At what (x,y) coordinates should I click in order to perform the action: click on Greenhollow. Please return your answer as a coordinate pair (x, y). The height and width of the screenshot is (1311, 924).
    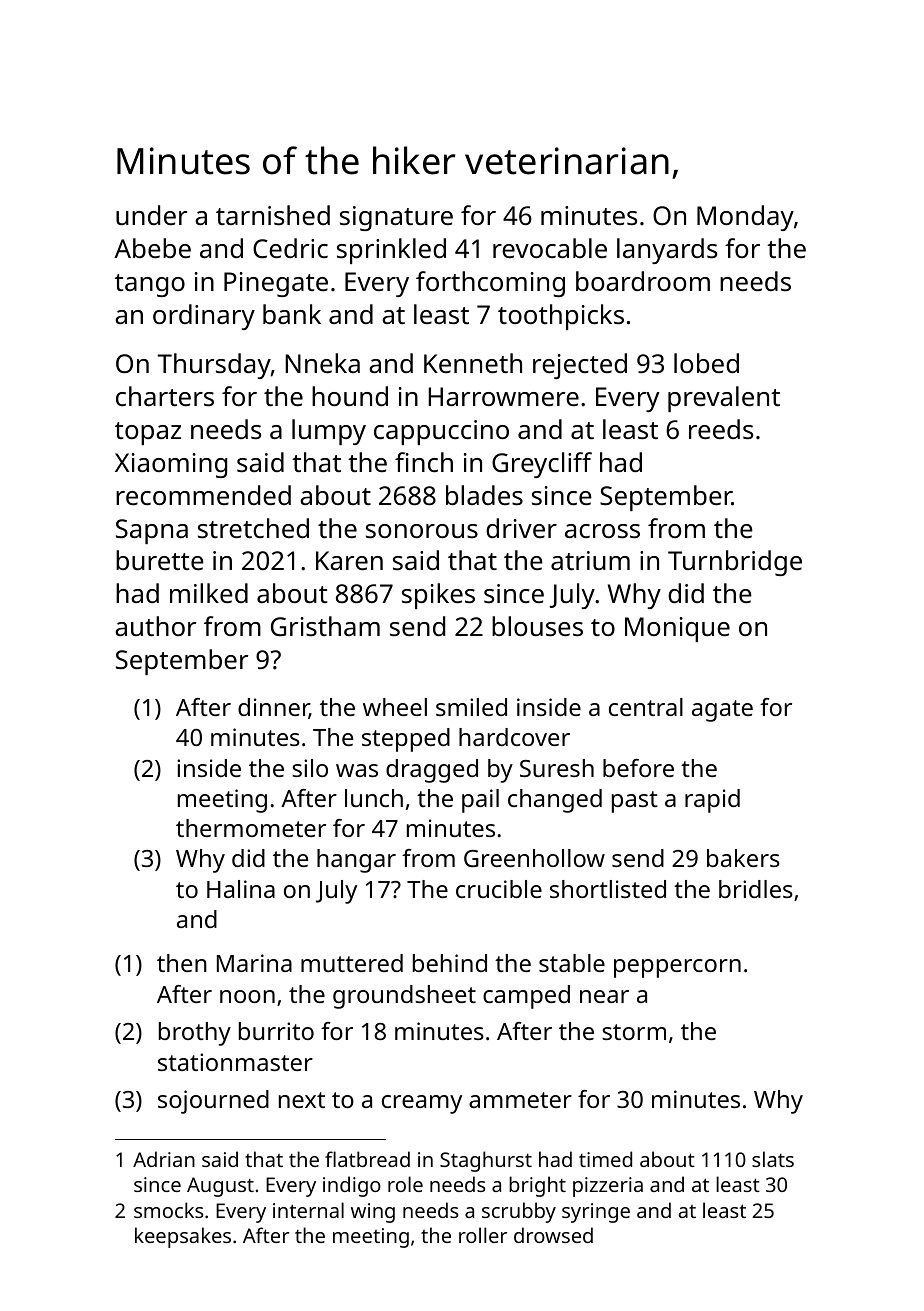
    Looking at the image, I should click on (534, 858).
